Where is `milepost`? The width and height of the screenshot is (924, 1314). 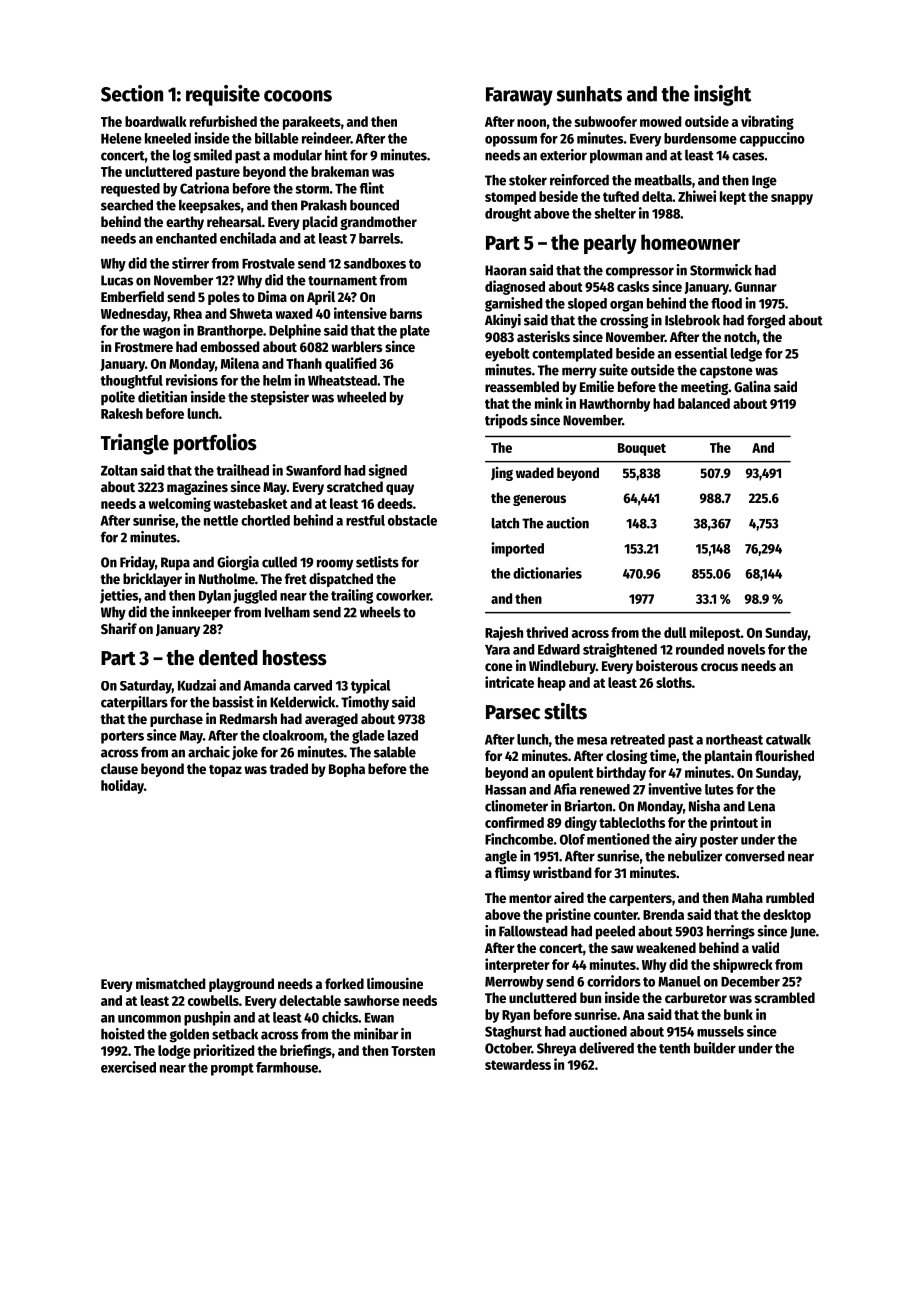
milepost is located at coordinates (715, 633).
